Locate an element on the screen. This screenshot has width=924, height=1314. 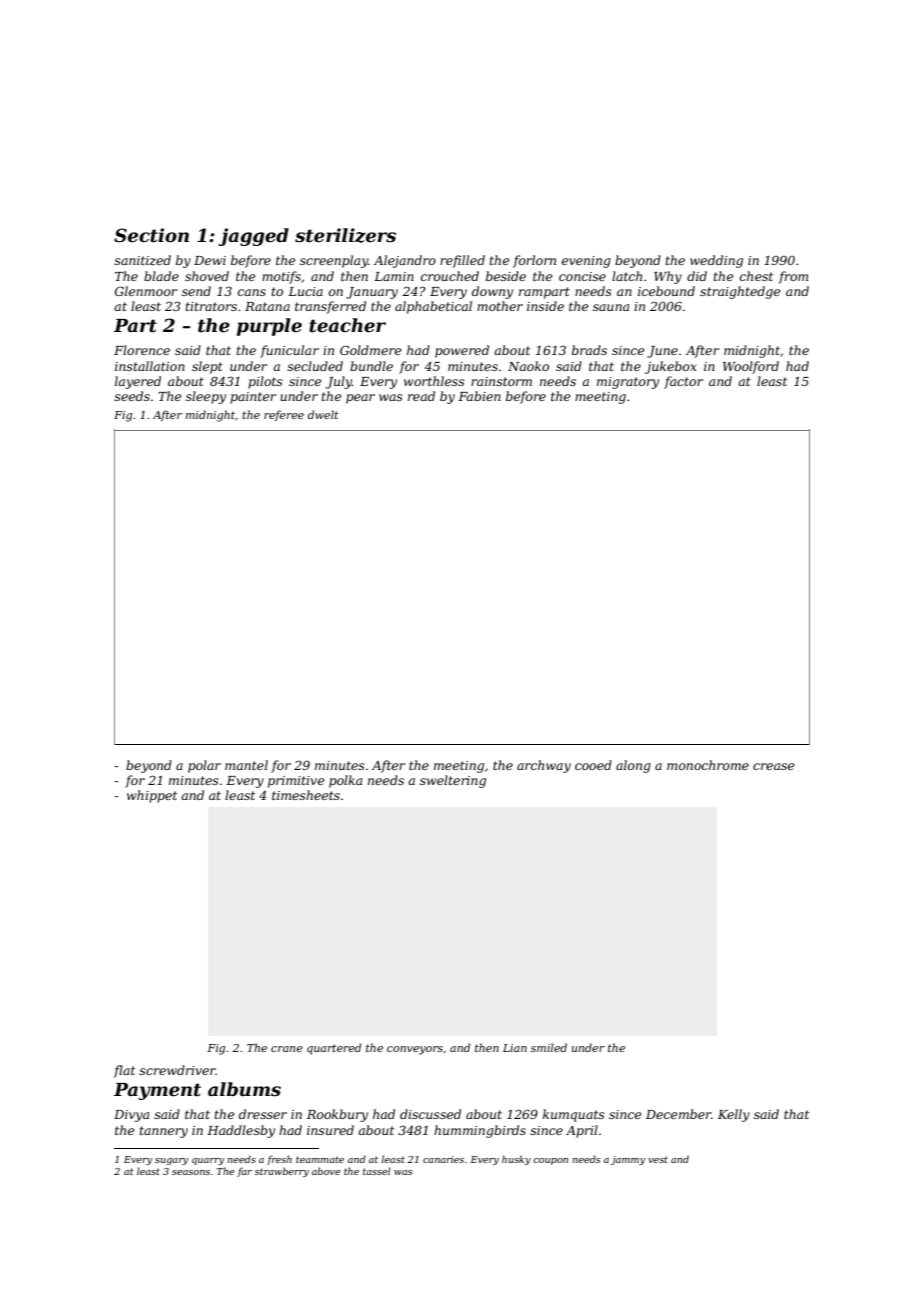
whippet is located at coordinates (152, 796).
